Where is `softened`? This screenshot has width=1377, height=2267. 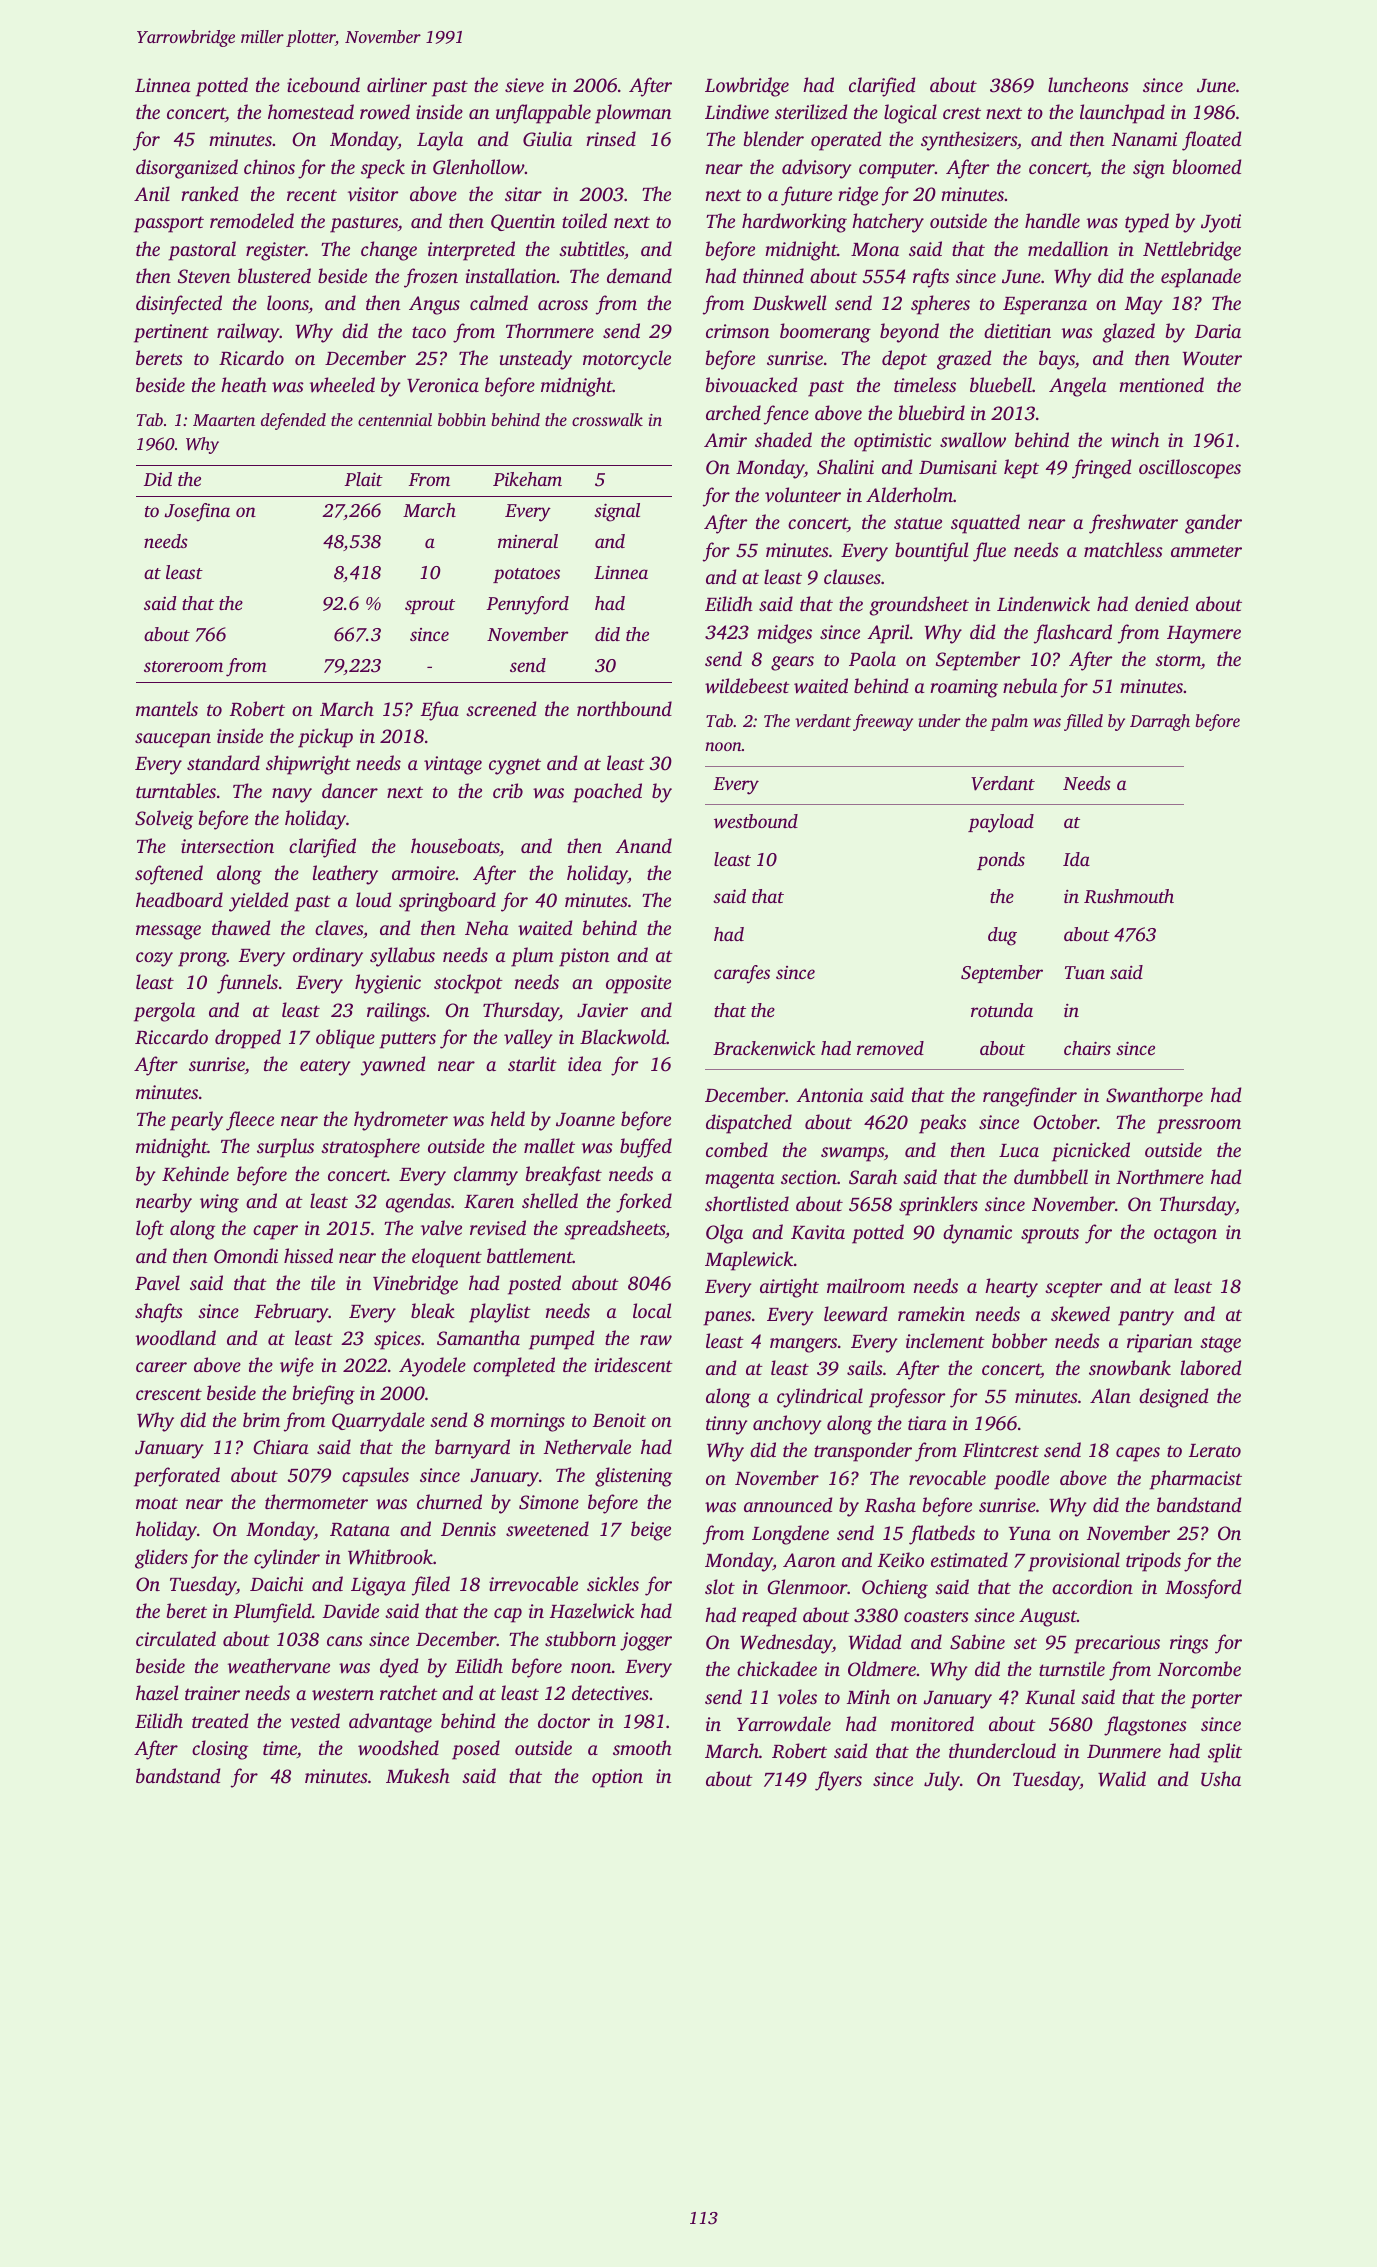
softened is located at coordinates (169, 875).
